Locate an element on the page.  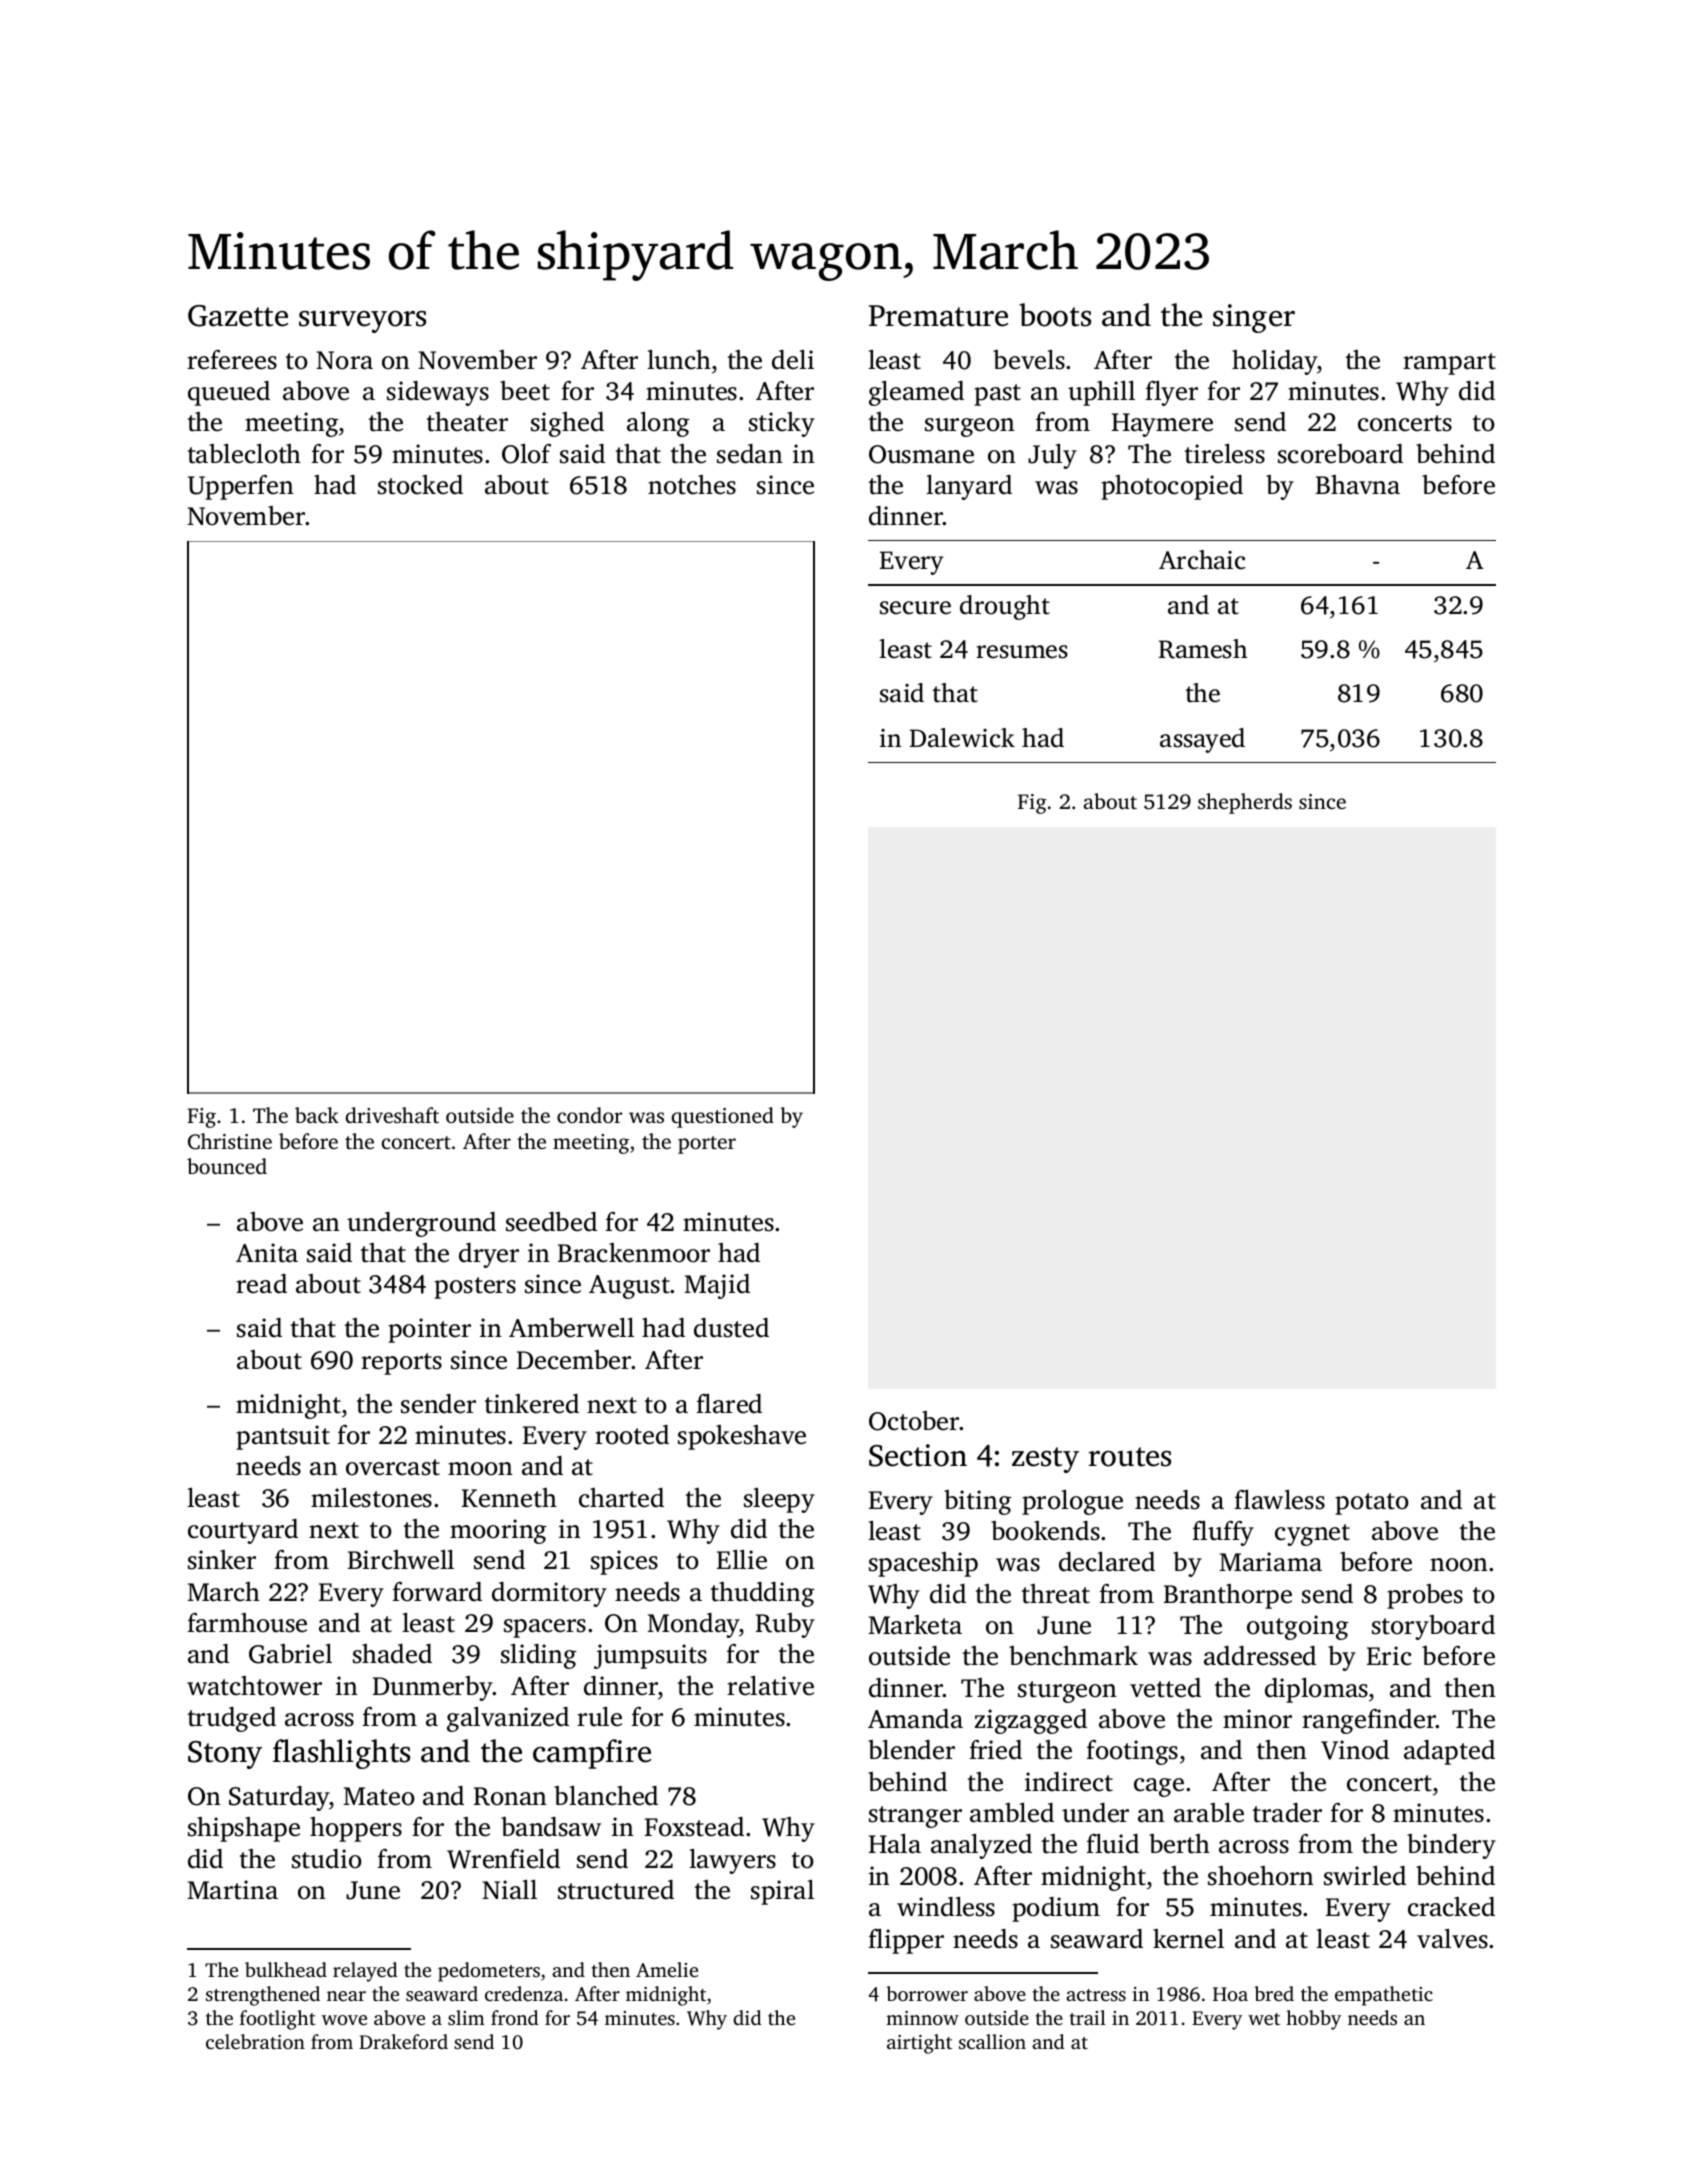
potato is located at coordinates (1372, 1504).
